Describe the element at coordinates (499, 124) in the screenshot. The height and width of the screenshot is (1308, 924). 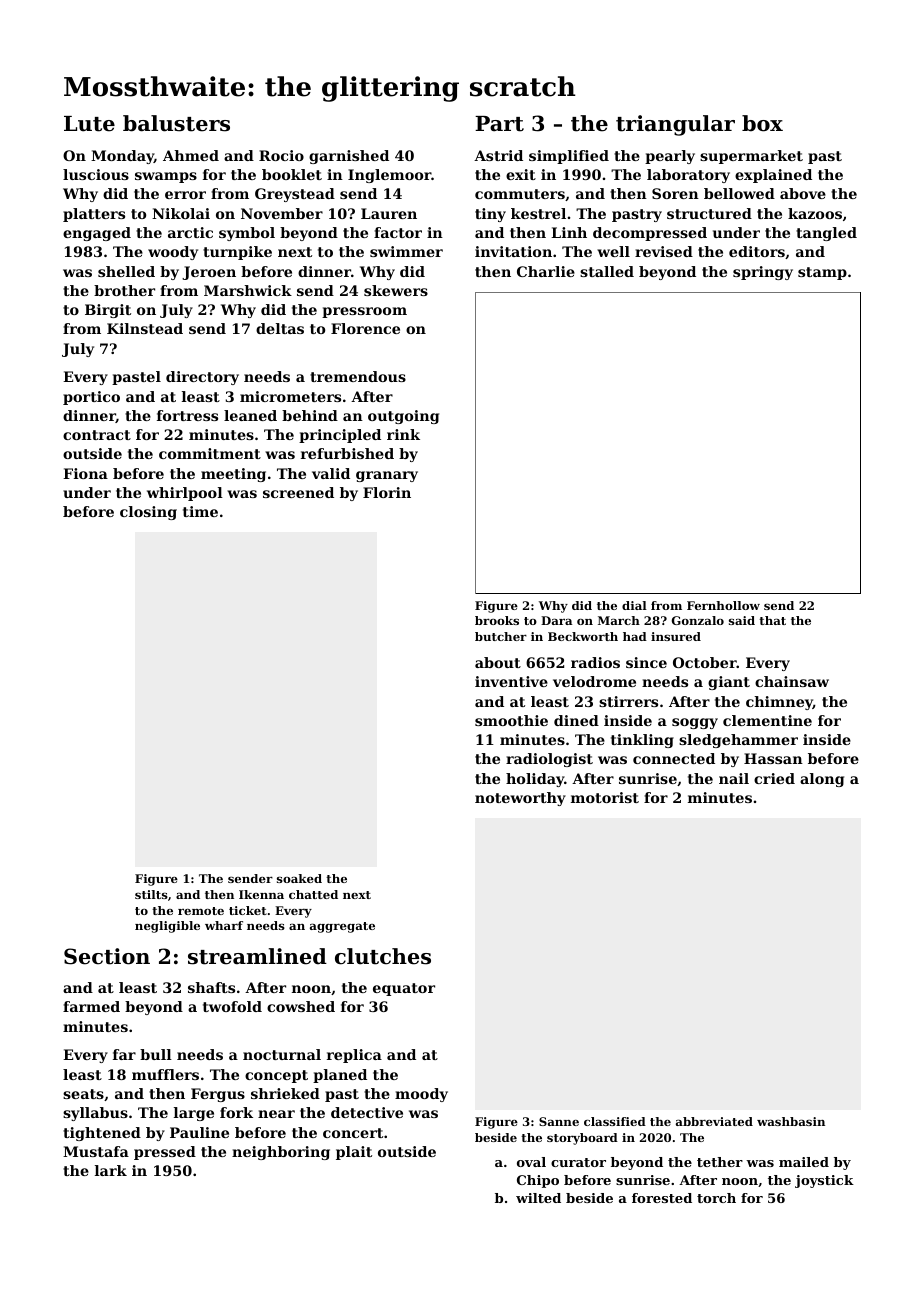
I see `Part` at that location.
